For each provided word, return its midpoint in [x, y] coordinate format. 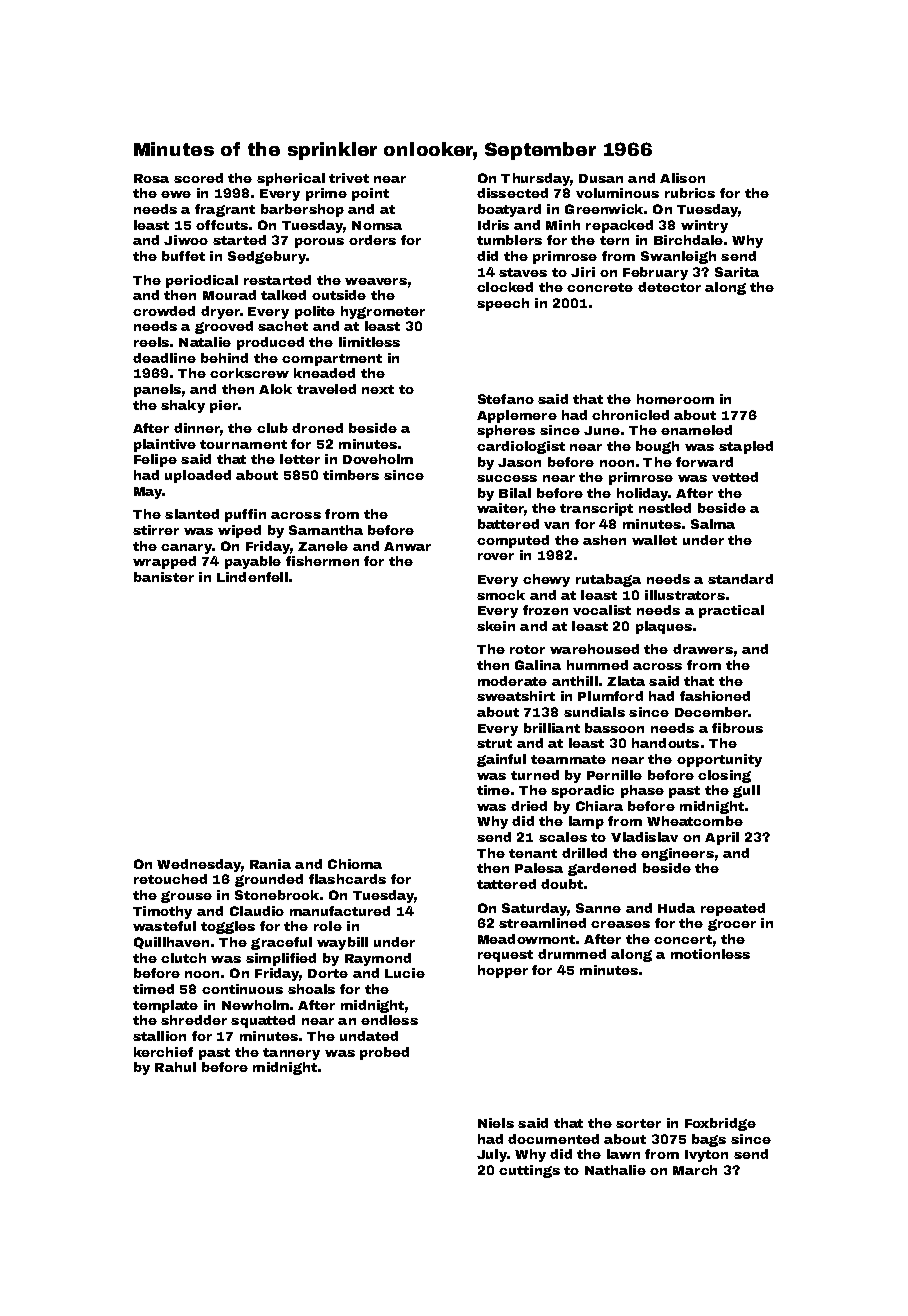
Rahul [175, 1067]
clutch [183, 958]
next [378, 389]
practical [731, 611]
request [505, 956]
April [722, 838]
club [272, 428]
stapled [746, 447]
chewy [546, 580]
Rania [270, 864]
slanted [192, 514]
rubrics [690, 193]
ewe [176, 194]
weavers [376, 281]
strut [494, 743]
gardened [602, 869]
